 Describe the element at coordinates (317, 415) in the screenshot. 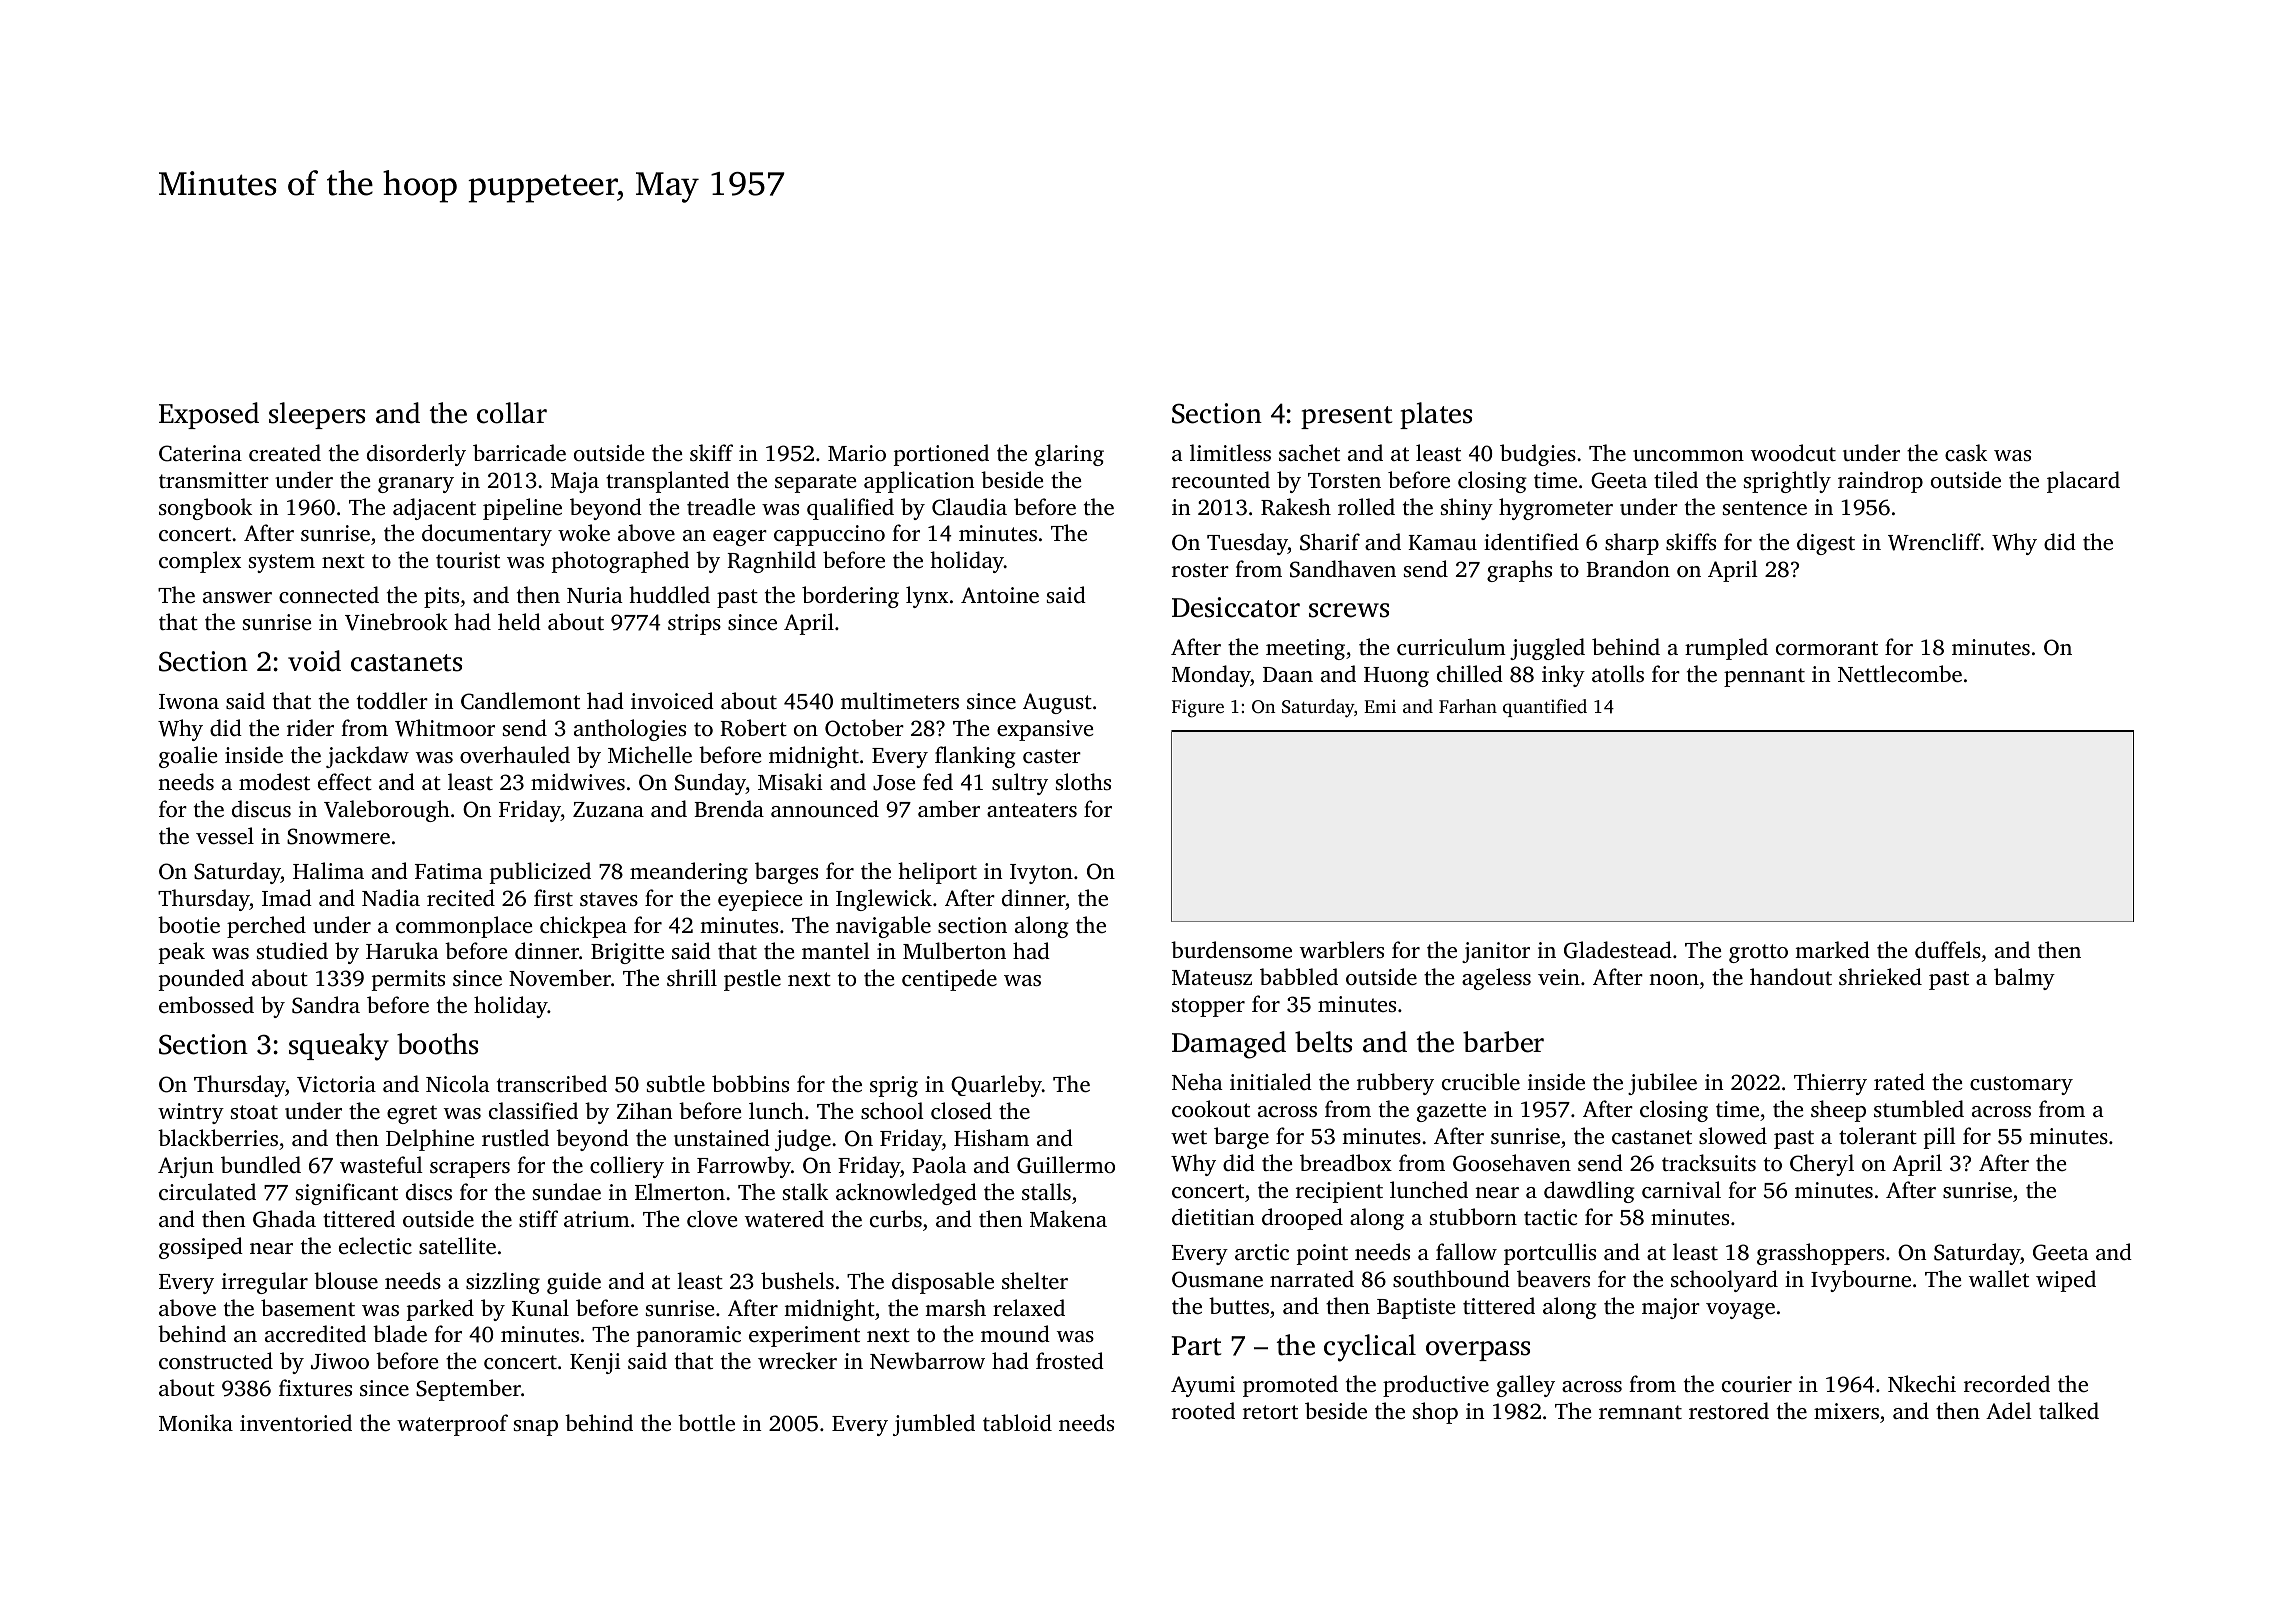

I see `sleepers` at that location.
